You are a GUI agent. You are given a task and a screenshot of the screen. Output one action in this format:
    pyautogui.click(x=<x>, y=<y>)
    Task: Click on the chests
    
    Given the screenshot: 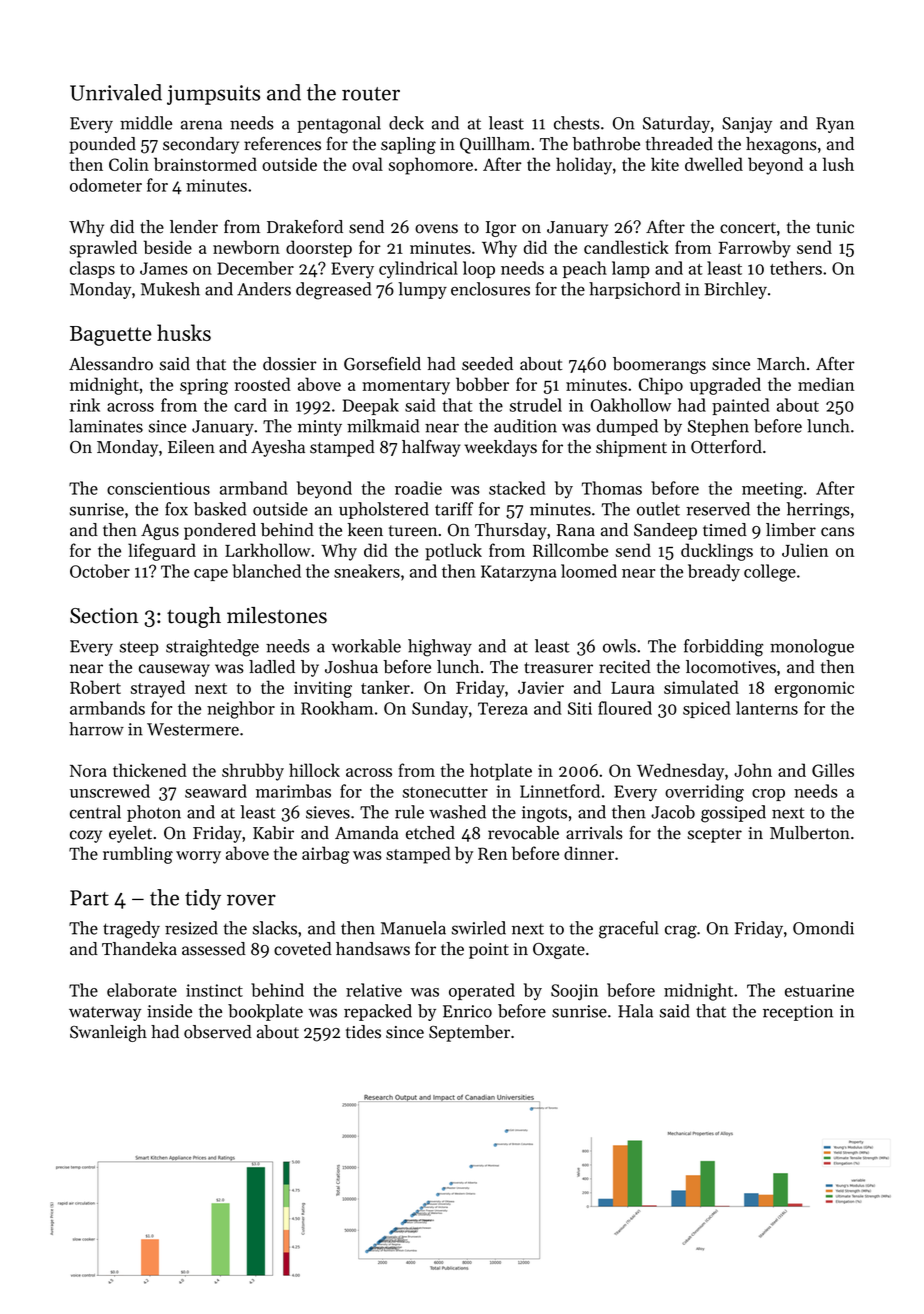 What is the action you would take?
    pyautogui.click(x=577, y=123)
